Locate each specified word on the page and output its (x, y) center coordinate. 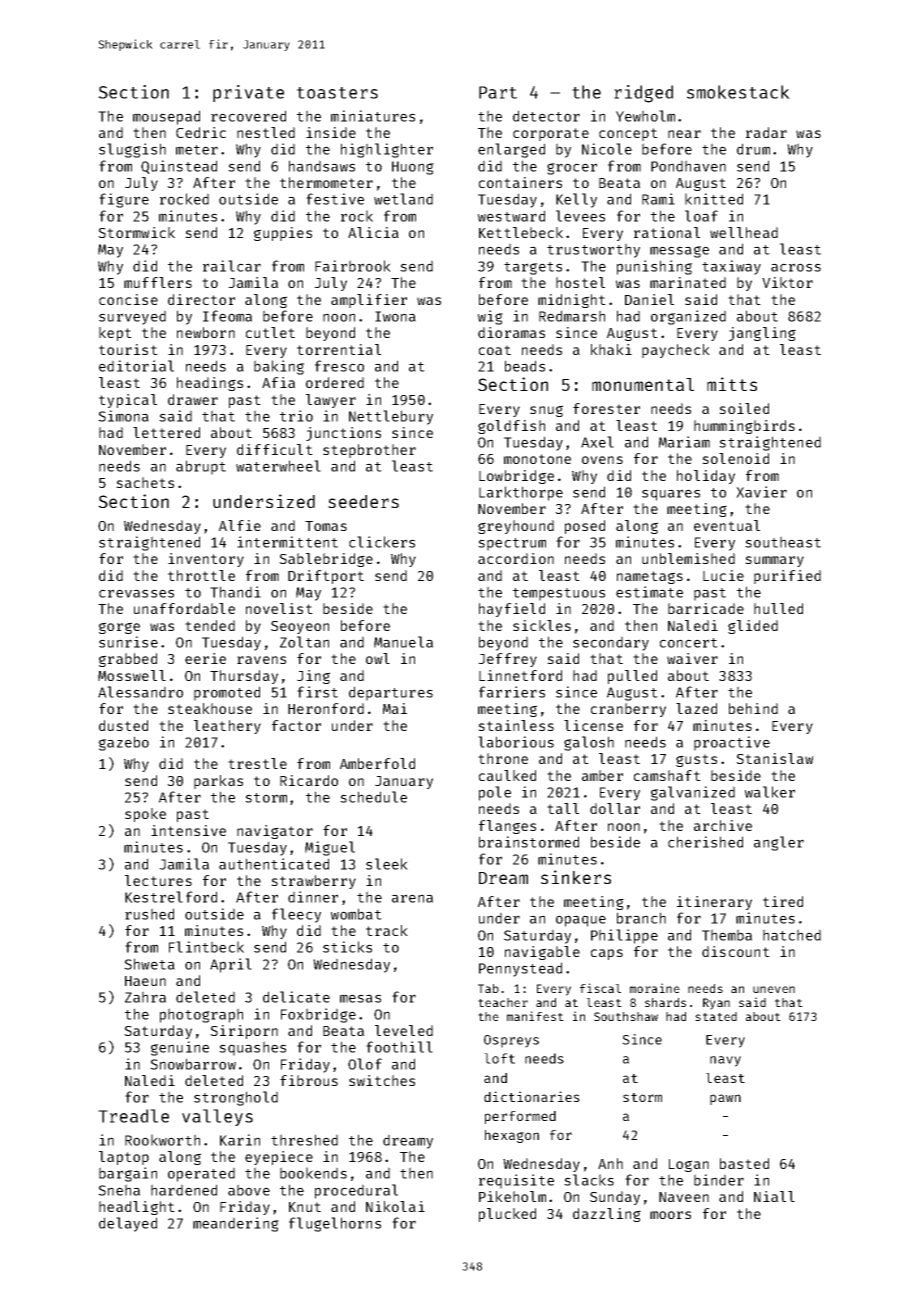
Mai (395, 708)
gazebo (124, 743)
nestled (266, 132)
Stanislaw (775, 758)
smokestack (738, 92)
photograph (201, 1015)
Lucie (723, 575)
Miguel (330, 848)
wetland (403, 199)
